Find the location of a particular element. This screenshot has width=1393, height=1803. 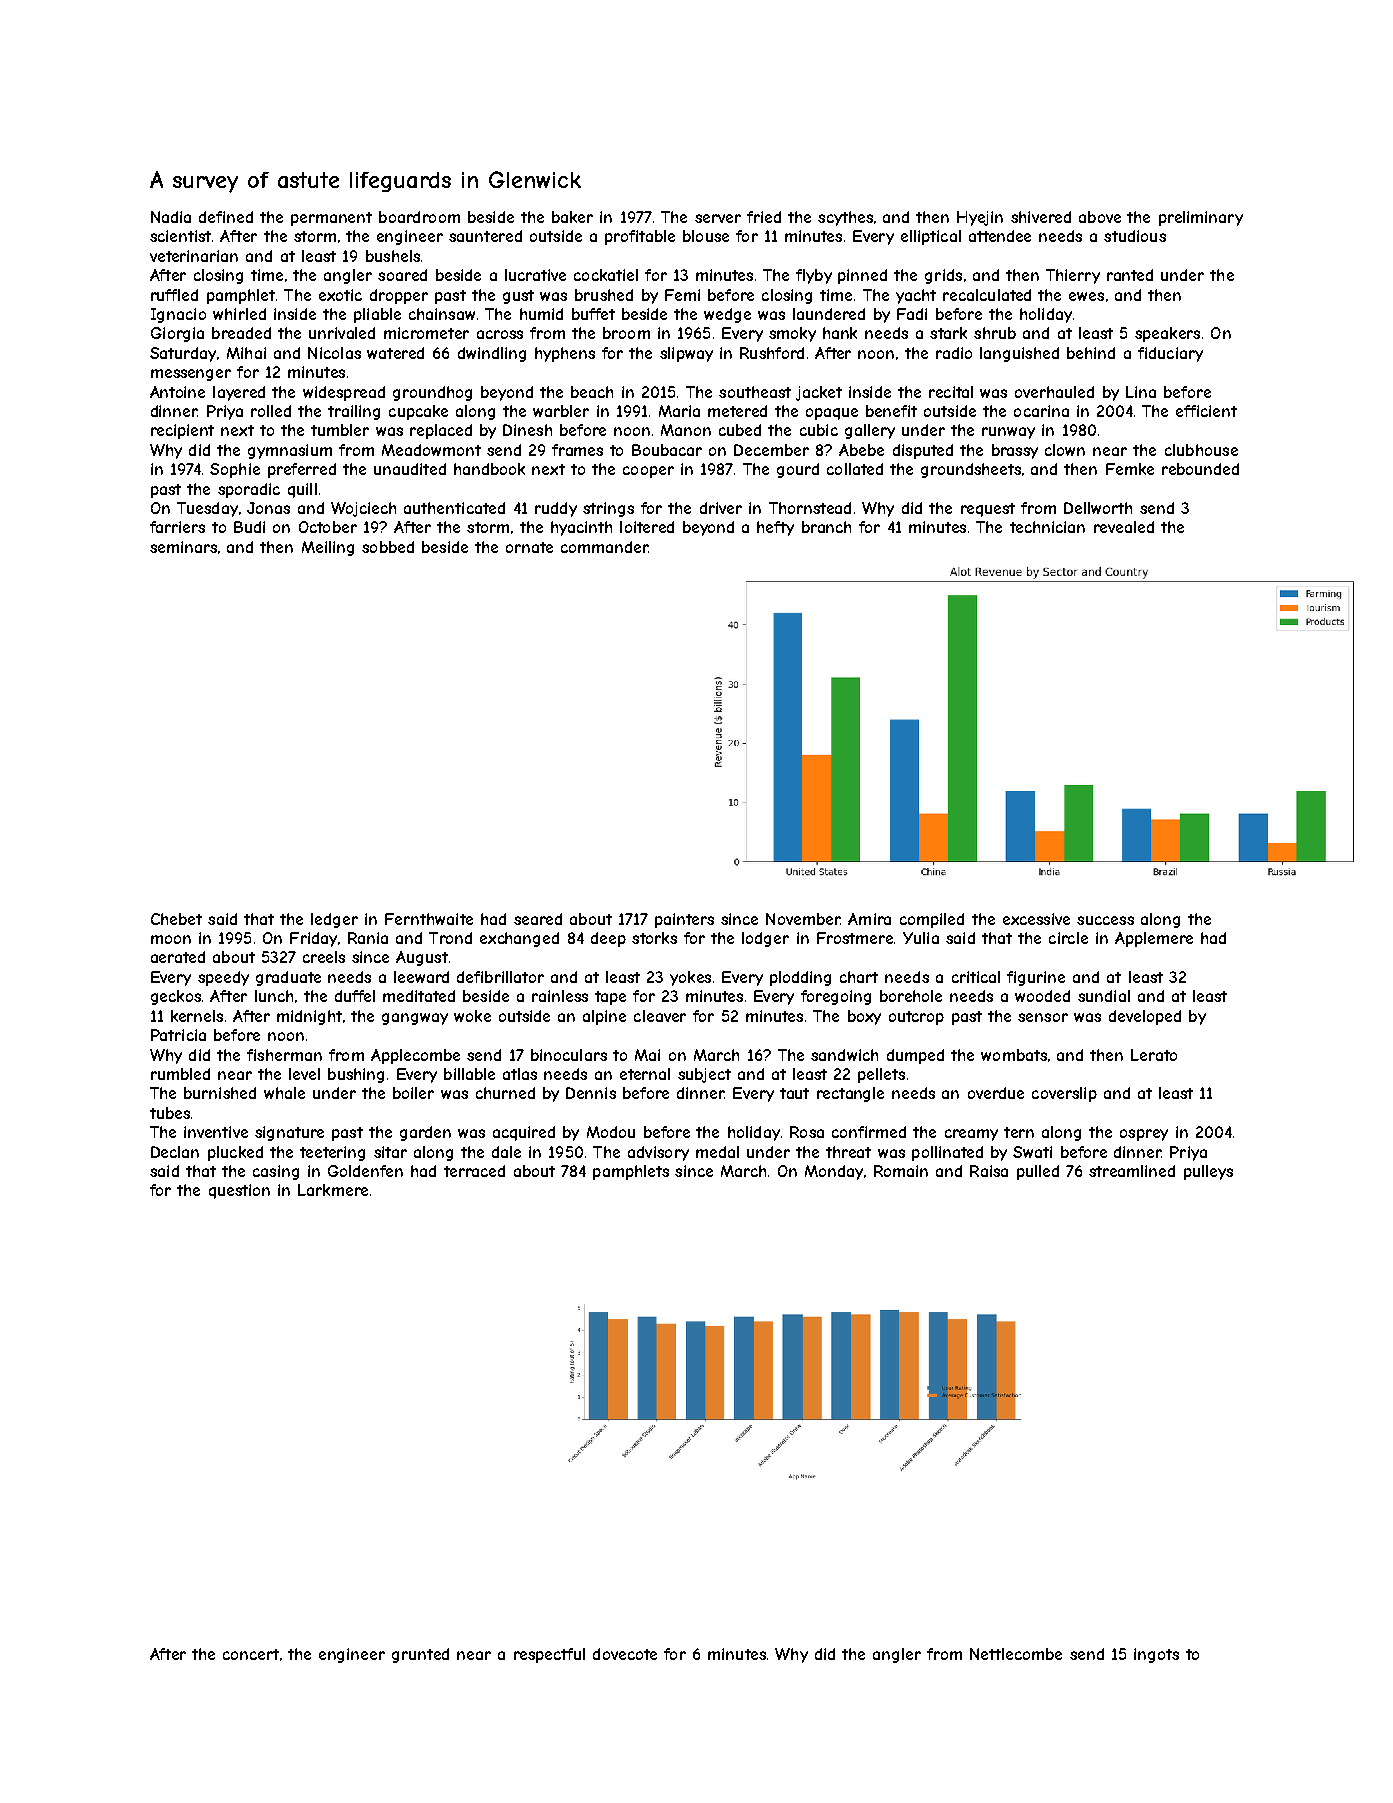

boardroom is located at coordinates (419, 217).
